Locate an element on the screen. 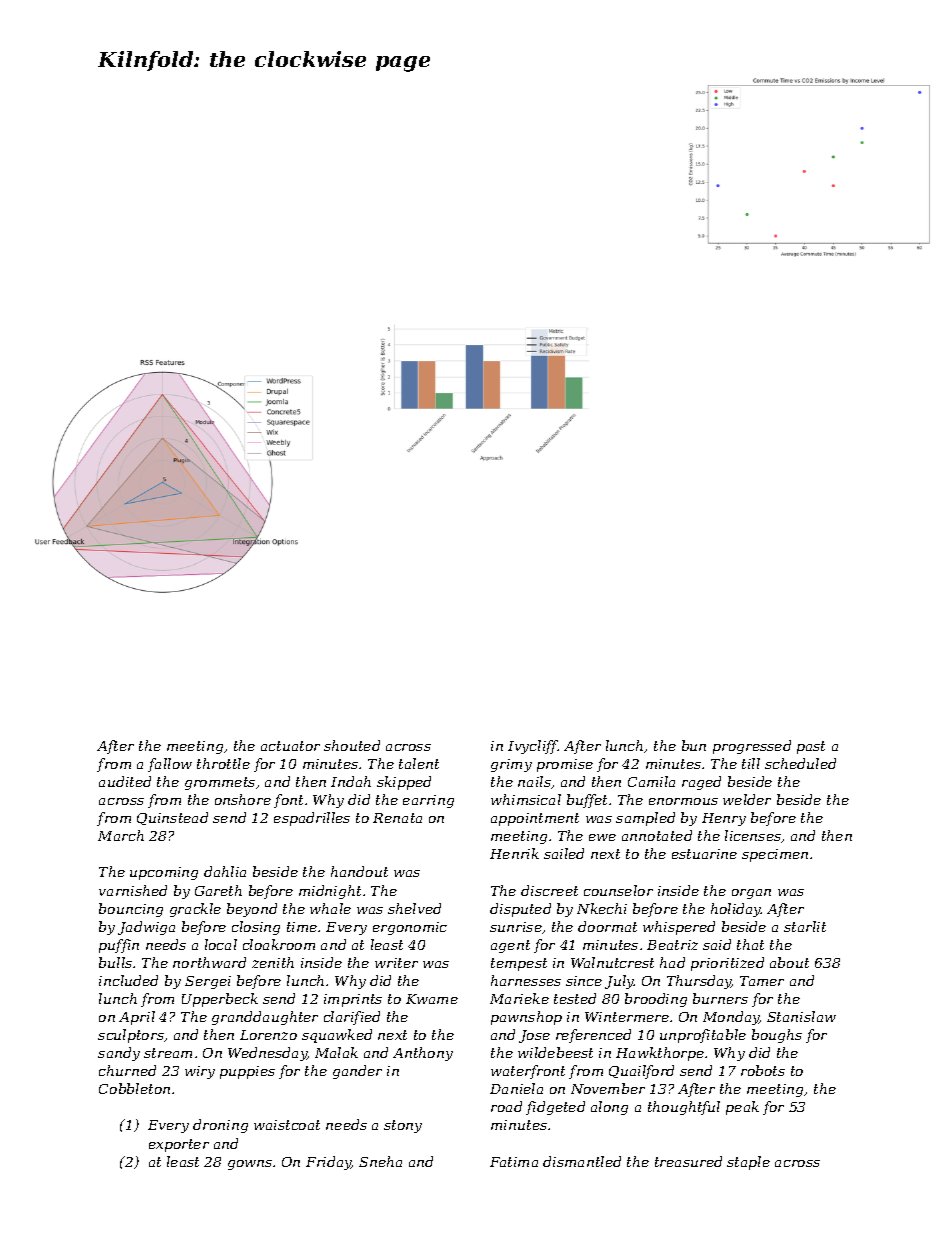 The image size is (952, 1233). Sneha is located at coordinates (380, 1161).
